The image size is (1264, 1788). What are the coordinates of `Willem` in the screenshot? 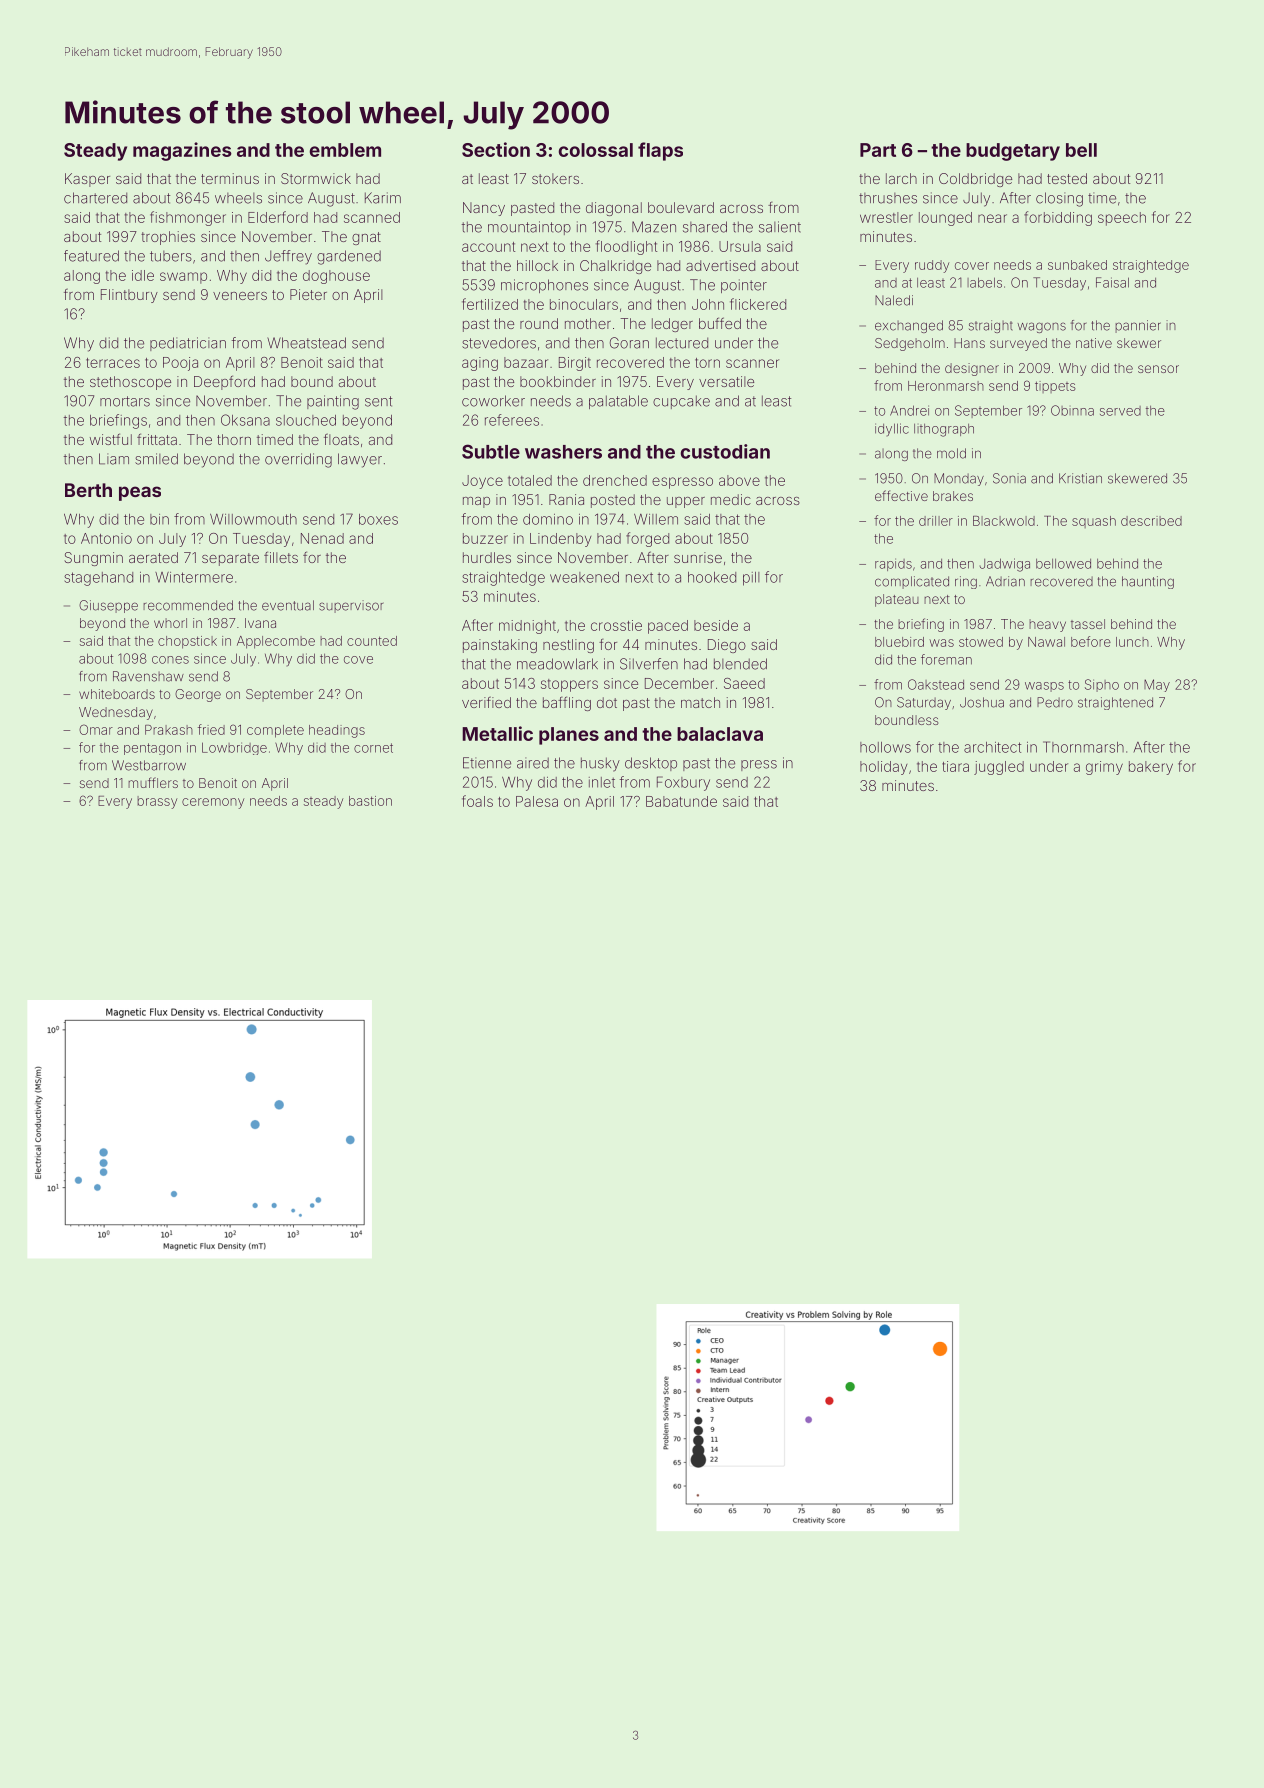 It's located at (656, 519).
